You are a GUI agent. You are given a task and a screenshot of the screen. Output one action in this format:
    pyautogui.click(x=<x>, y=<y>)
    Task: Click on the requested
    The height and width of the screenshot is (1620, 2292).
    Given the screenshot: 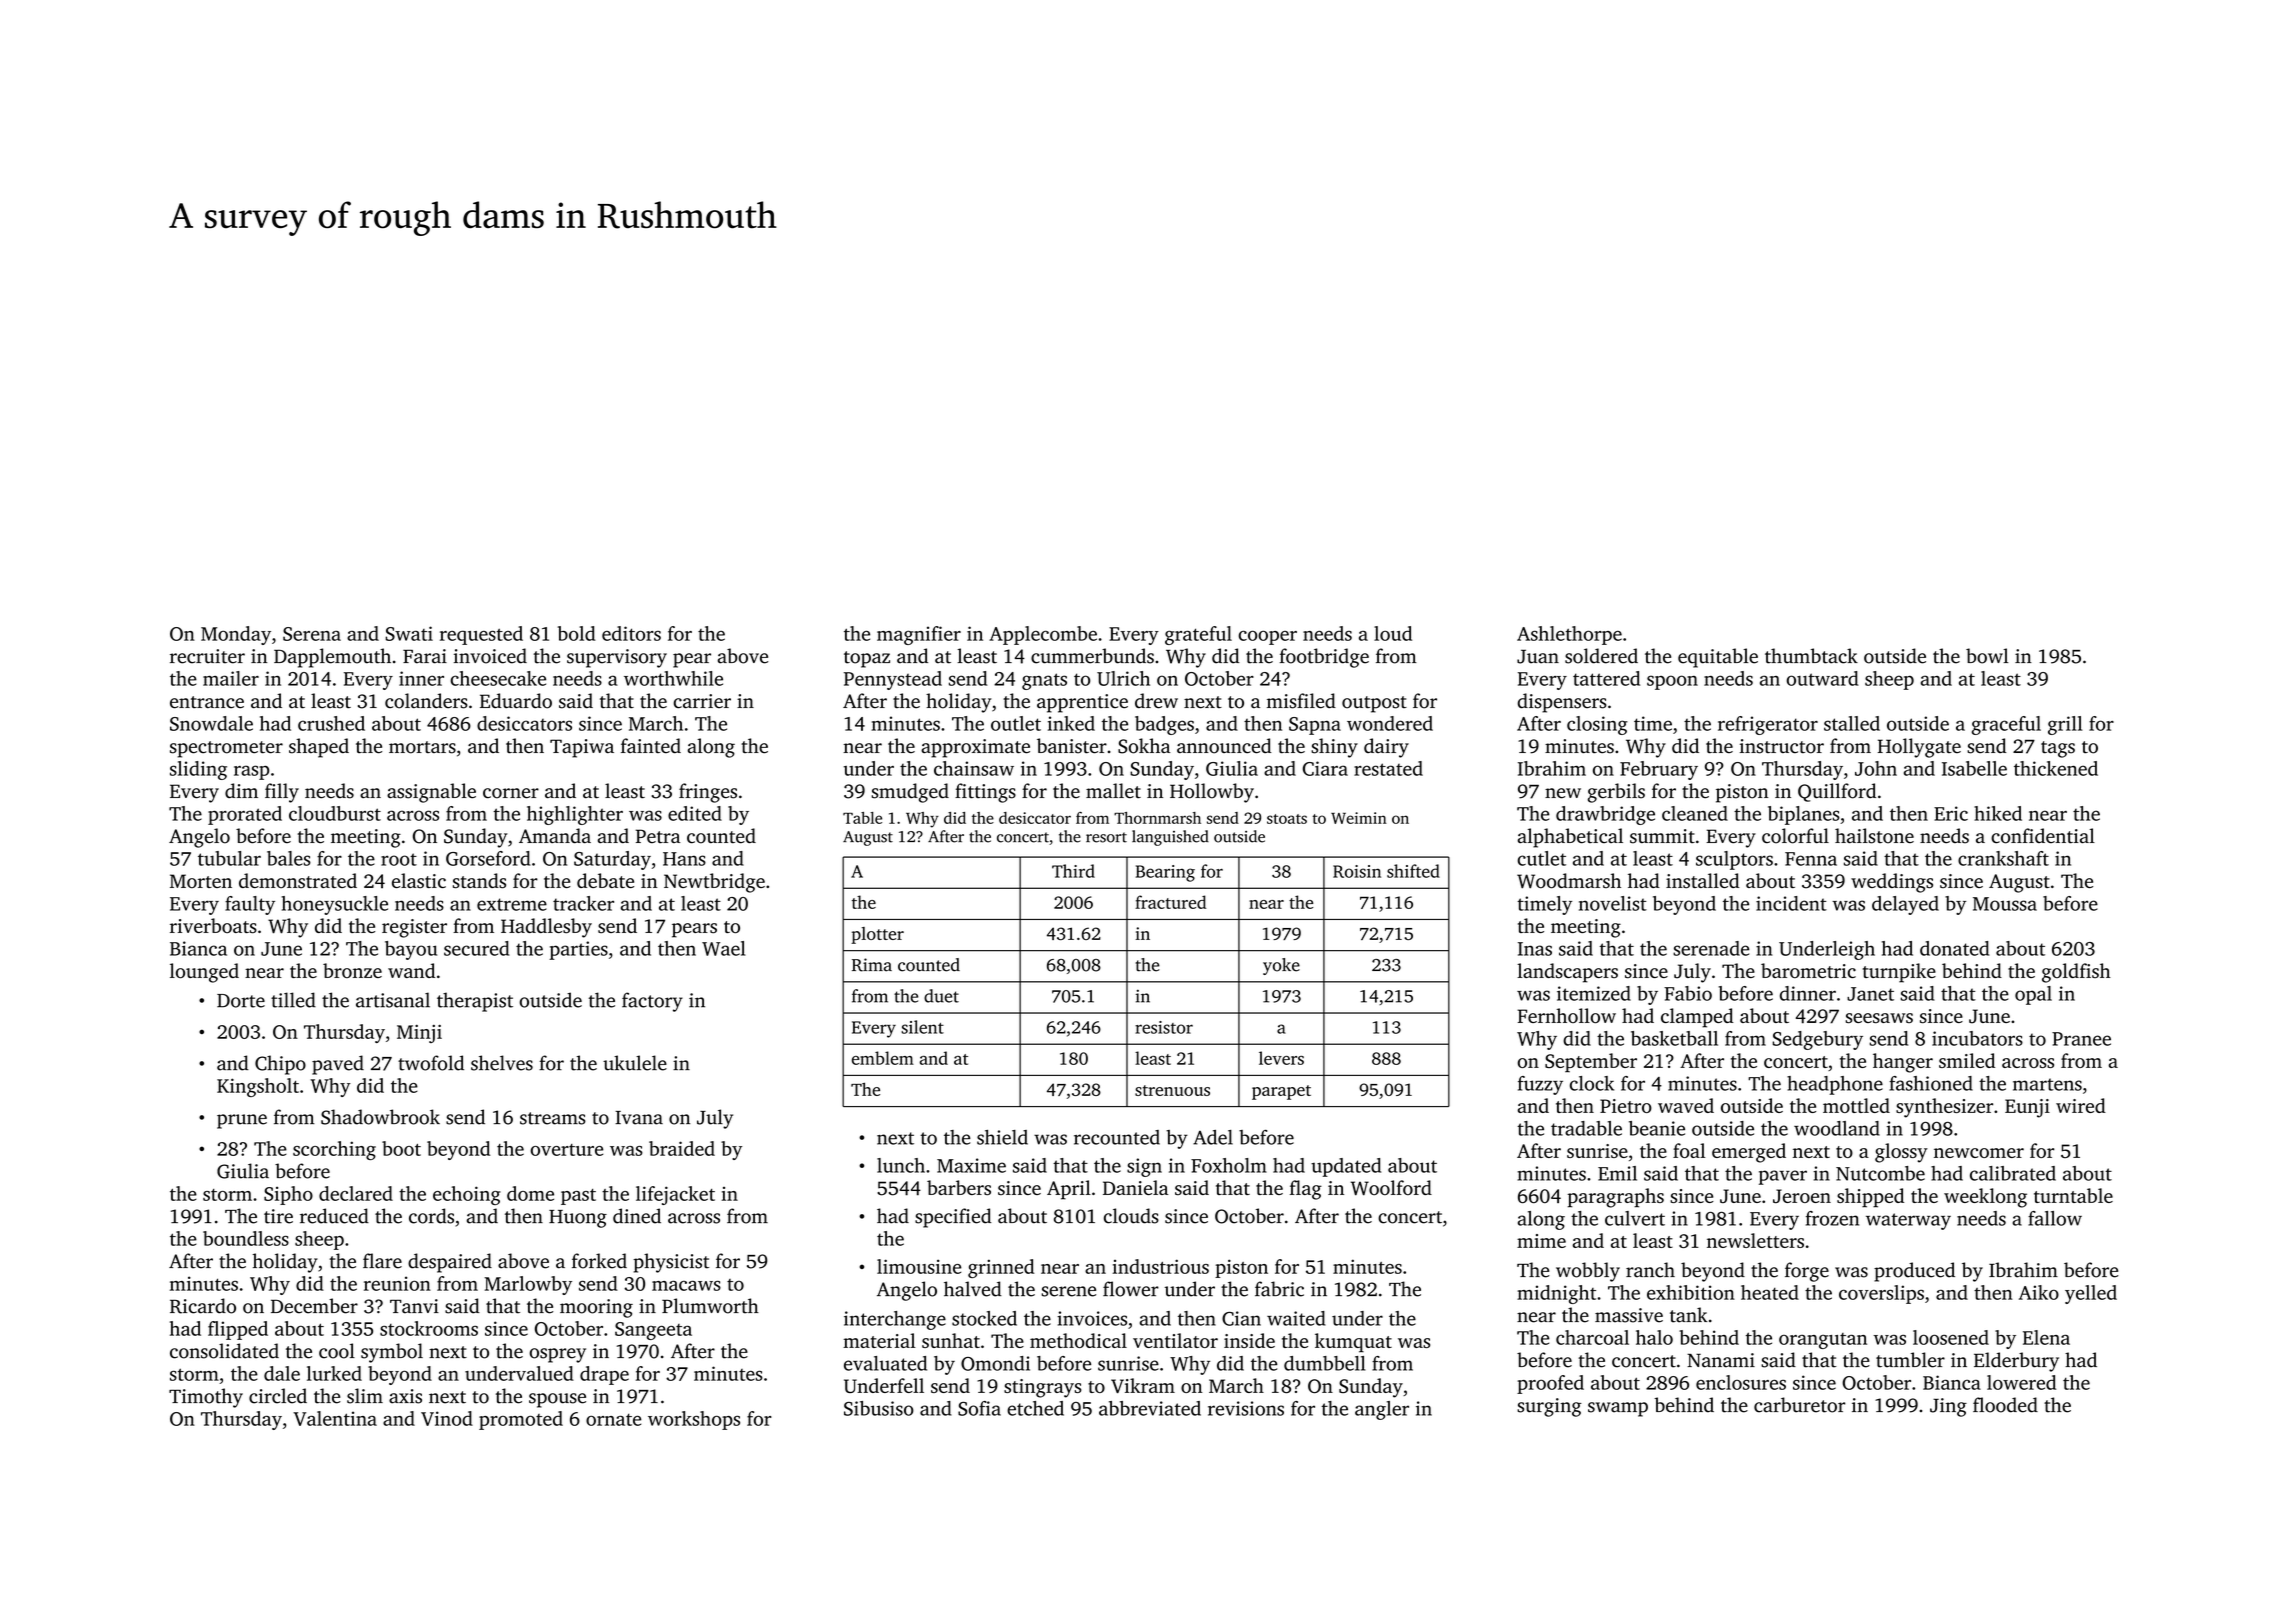 What is the action you would take?
    pyautogui.click(x=481, y=635)
